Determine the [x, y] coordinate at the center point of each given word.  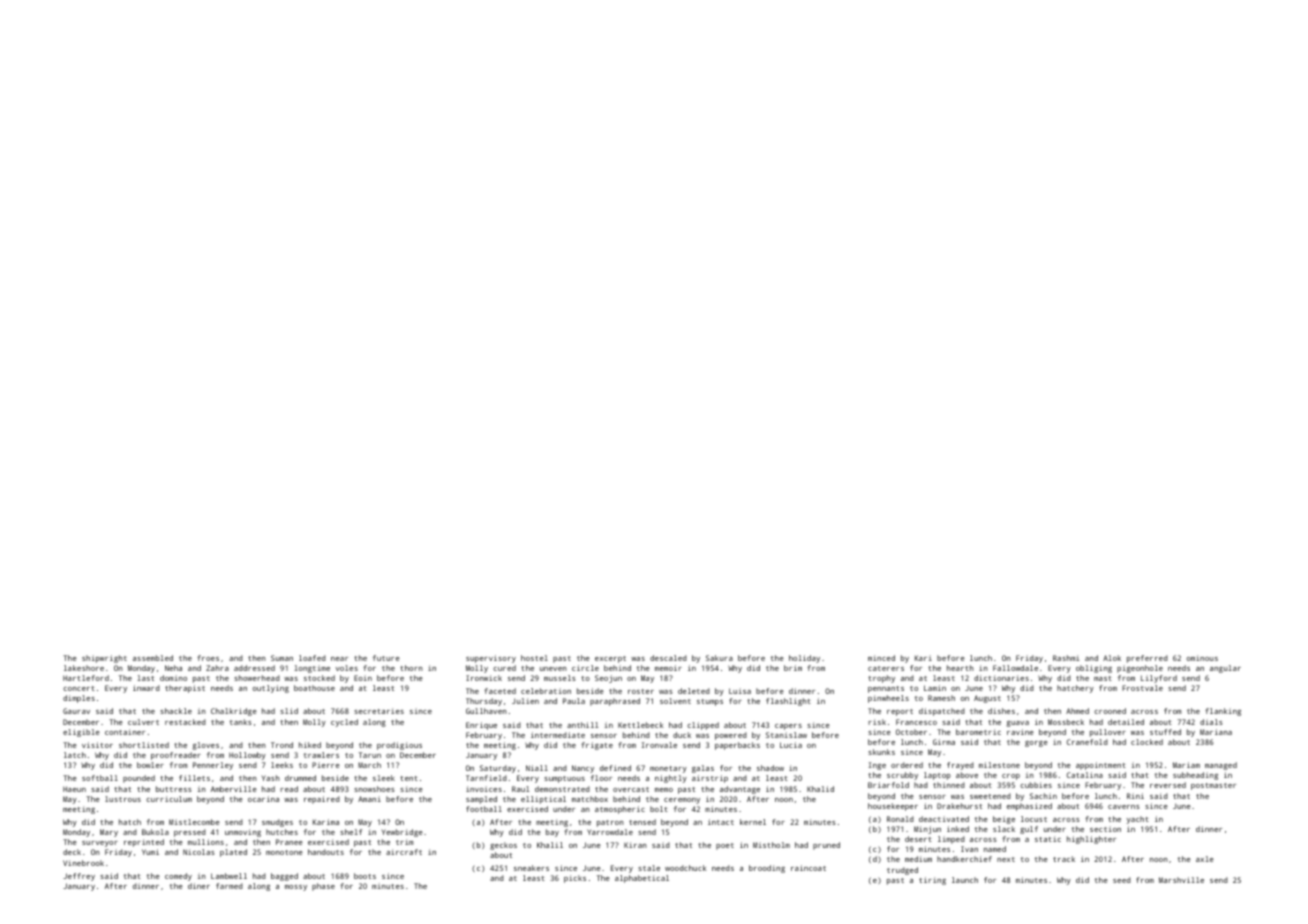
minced [881, 658]
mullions [206, 842]
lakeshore [84, 668]
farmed [229, 886]
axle [1205, 859]
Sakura [719, 658]
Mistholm [771, 845]
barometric [978, 732]
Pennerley [213, 766]
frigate [597, 746]
